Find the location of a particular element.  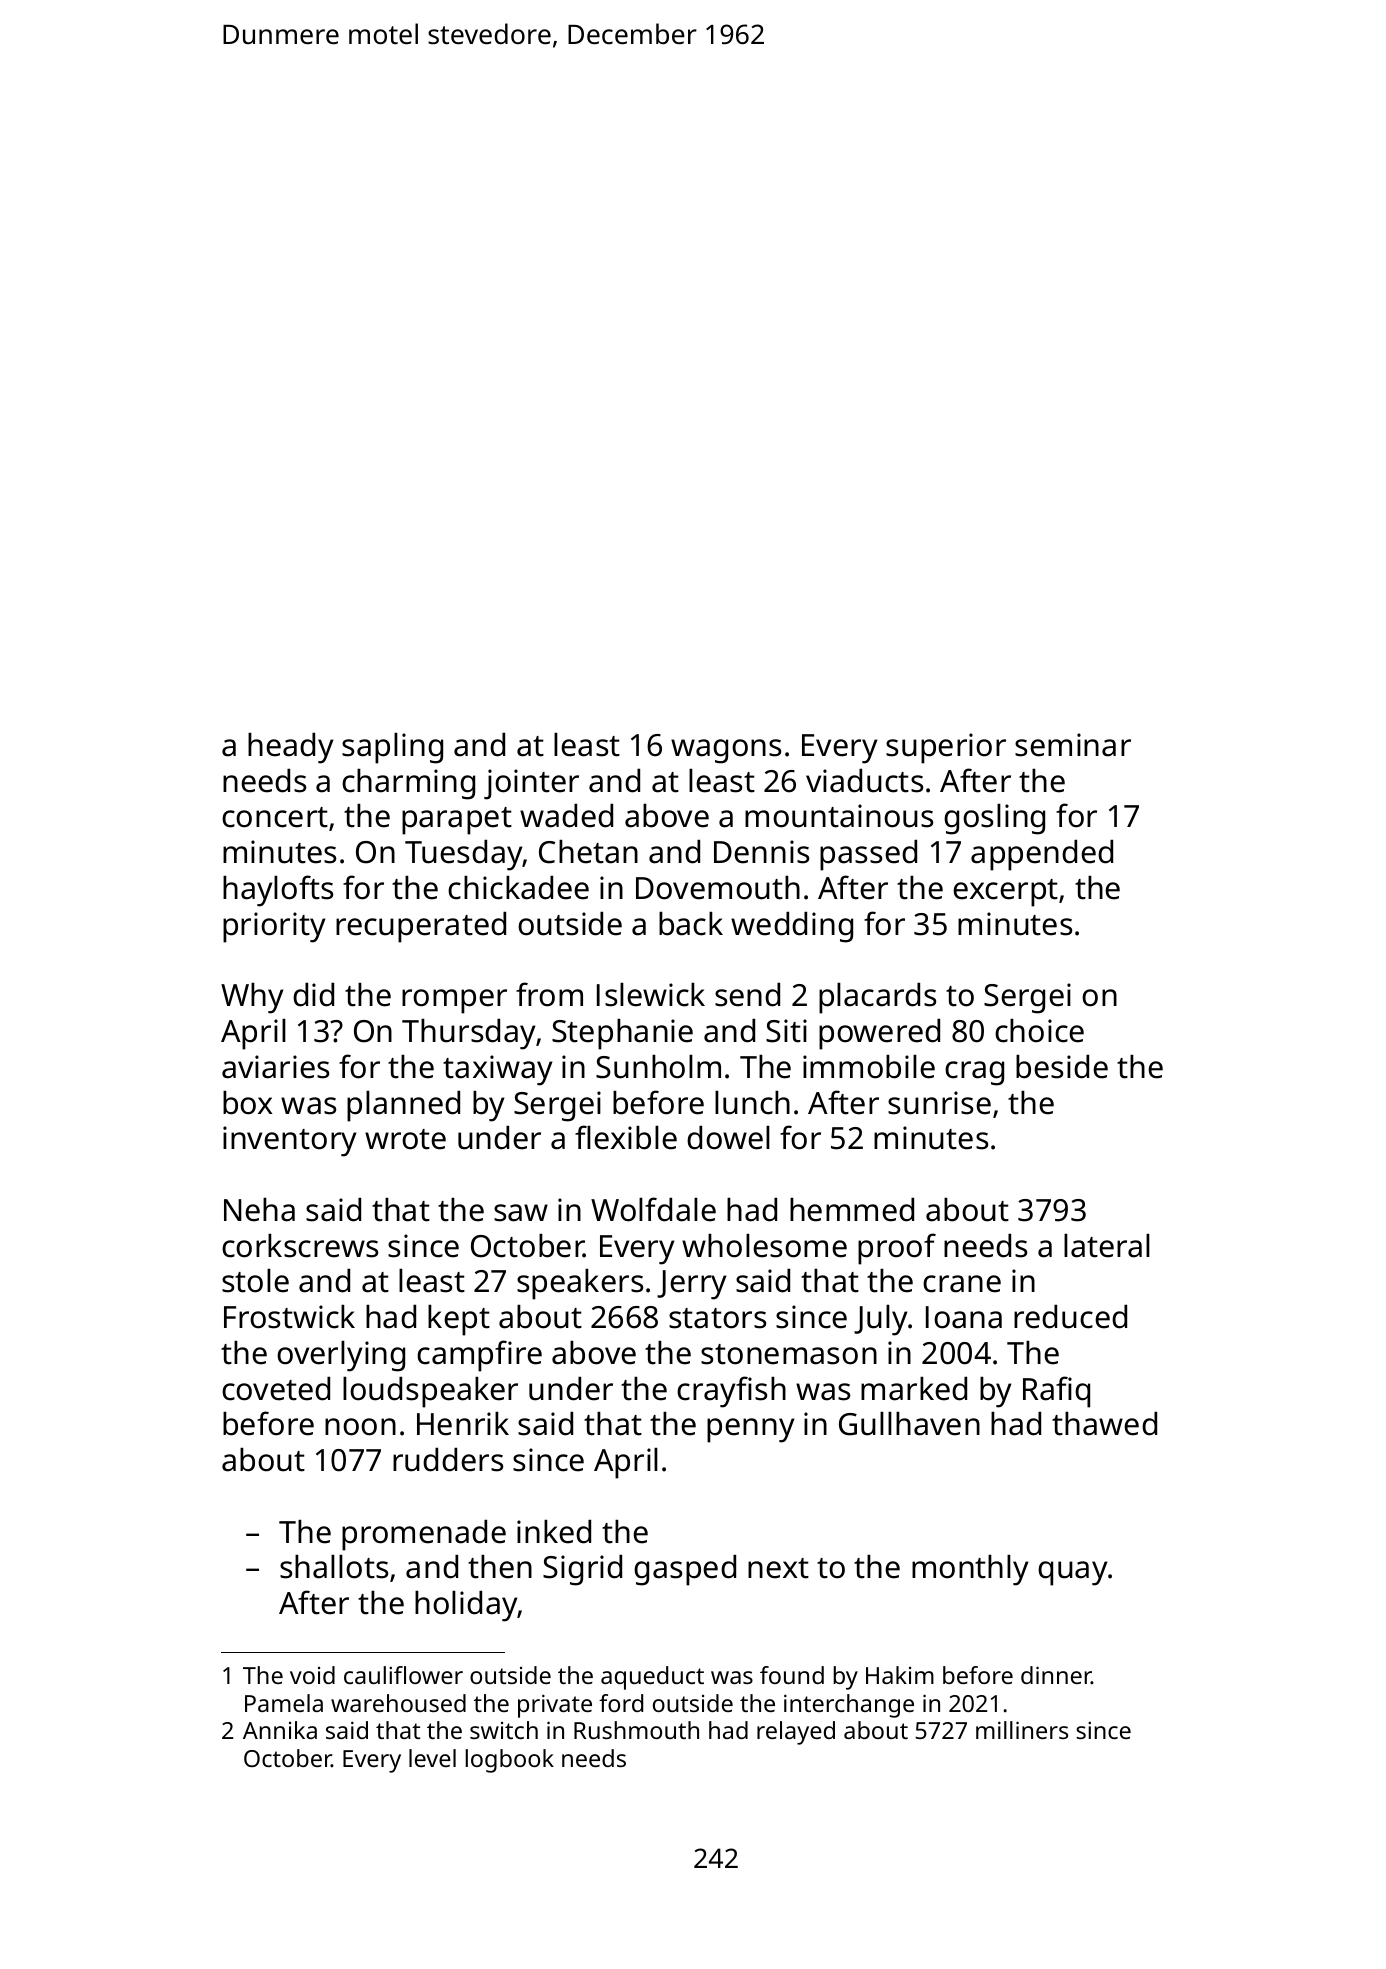

crayfish is located at coordinates (731, 1392).
